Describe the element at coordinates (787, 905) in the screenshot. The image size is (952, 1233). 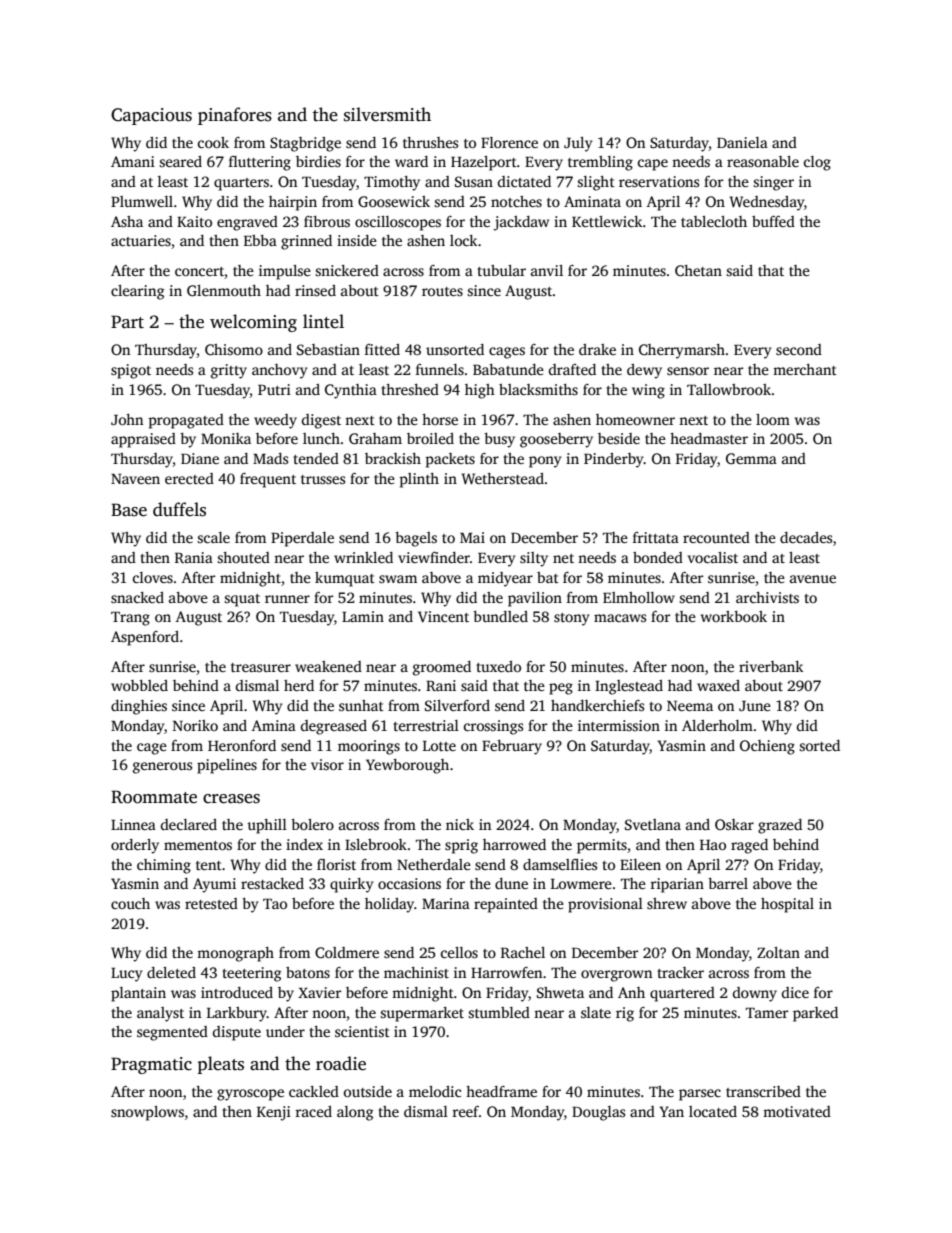
I see `hospital` at that location.
